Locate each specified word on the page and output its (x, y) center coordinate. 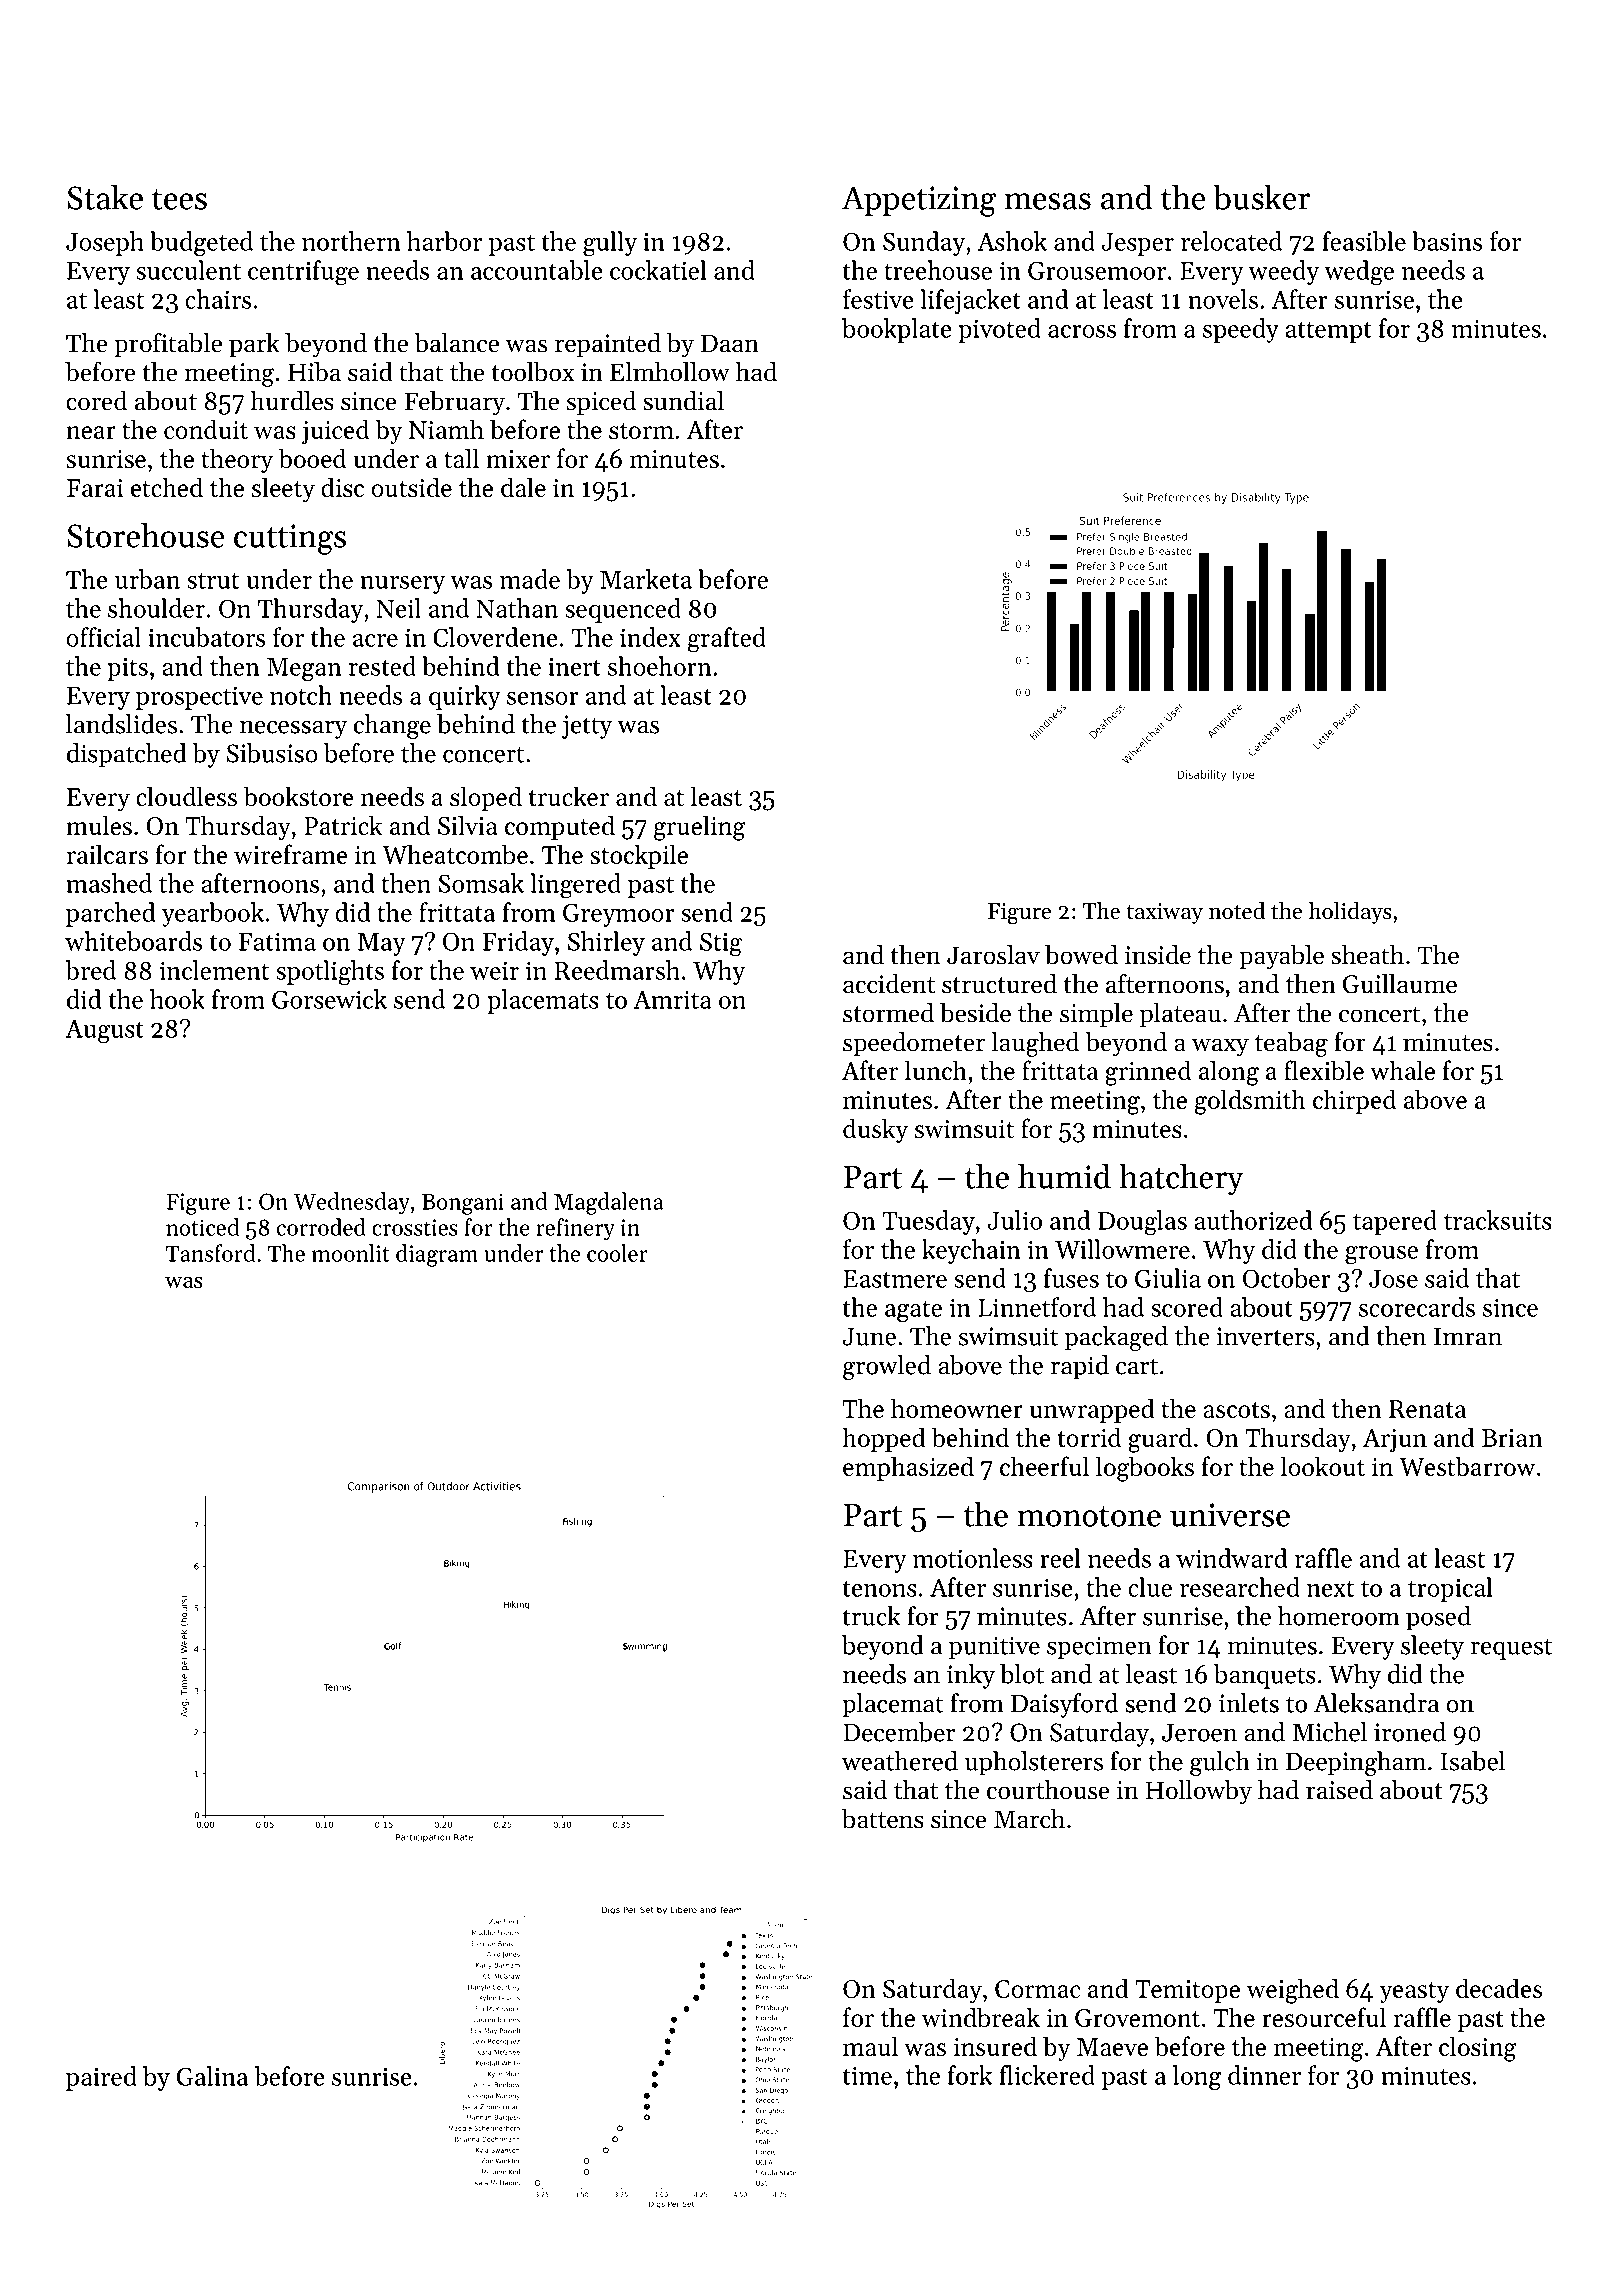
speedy (1241, 330)
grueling (699, 828)
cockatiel (658, 270)
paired (101, 2078)
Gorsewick (329, 999)
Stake (105, 197)
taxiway (1164, 913)
